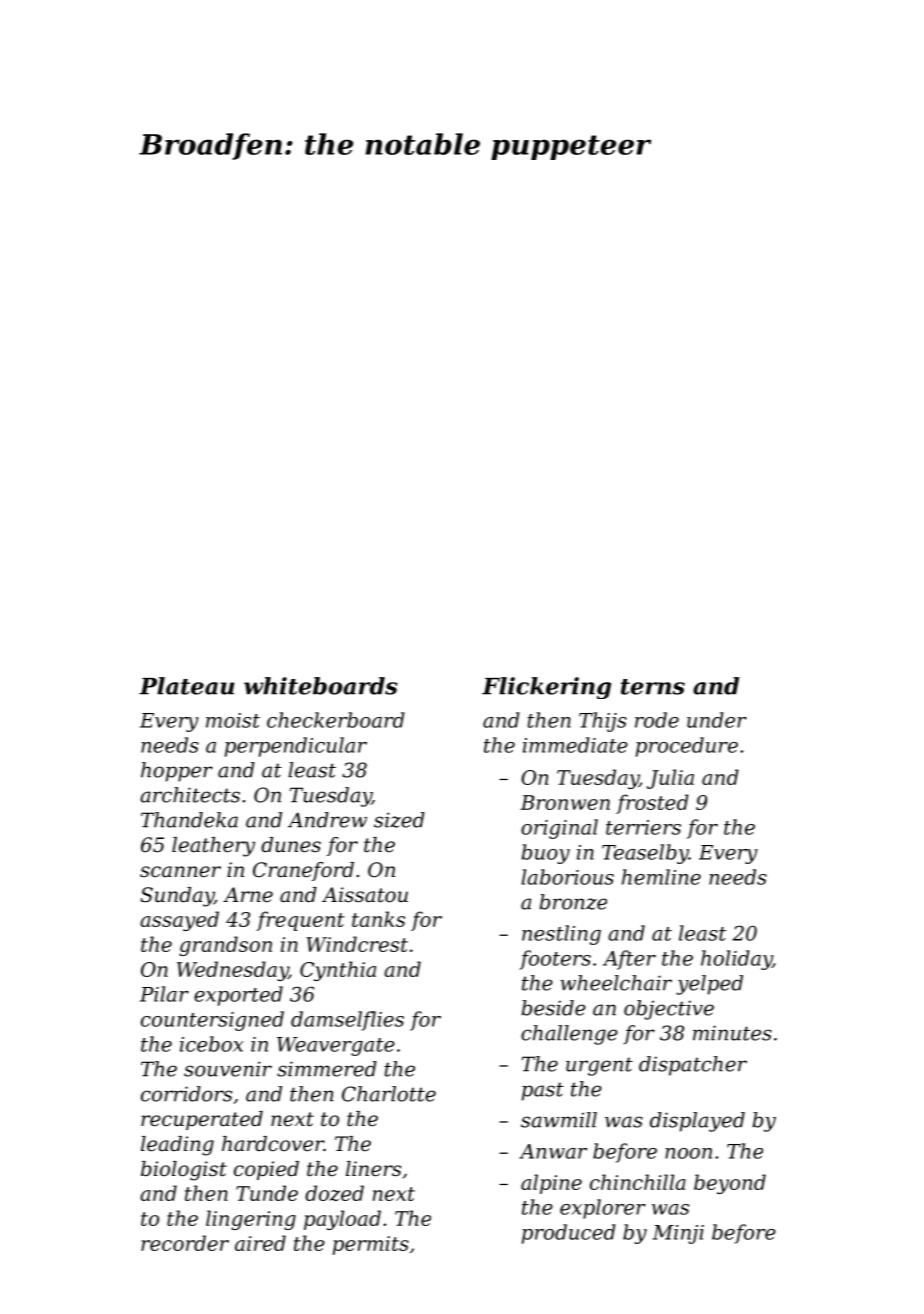 This document has width=924, height=1314. I want to click on displayed, so click(697, 1122).
